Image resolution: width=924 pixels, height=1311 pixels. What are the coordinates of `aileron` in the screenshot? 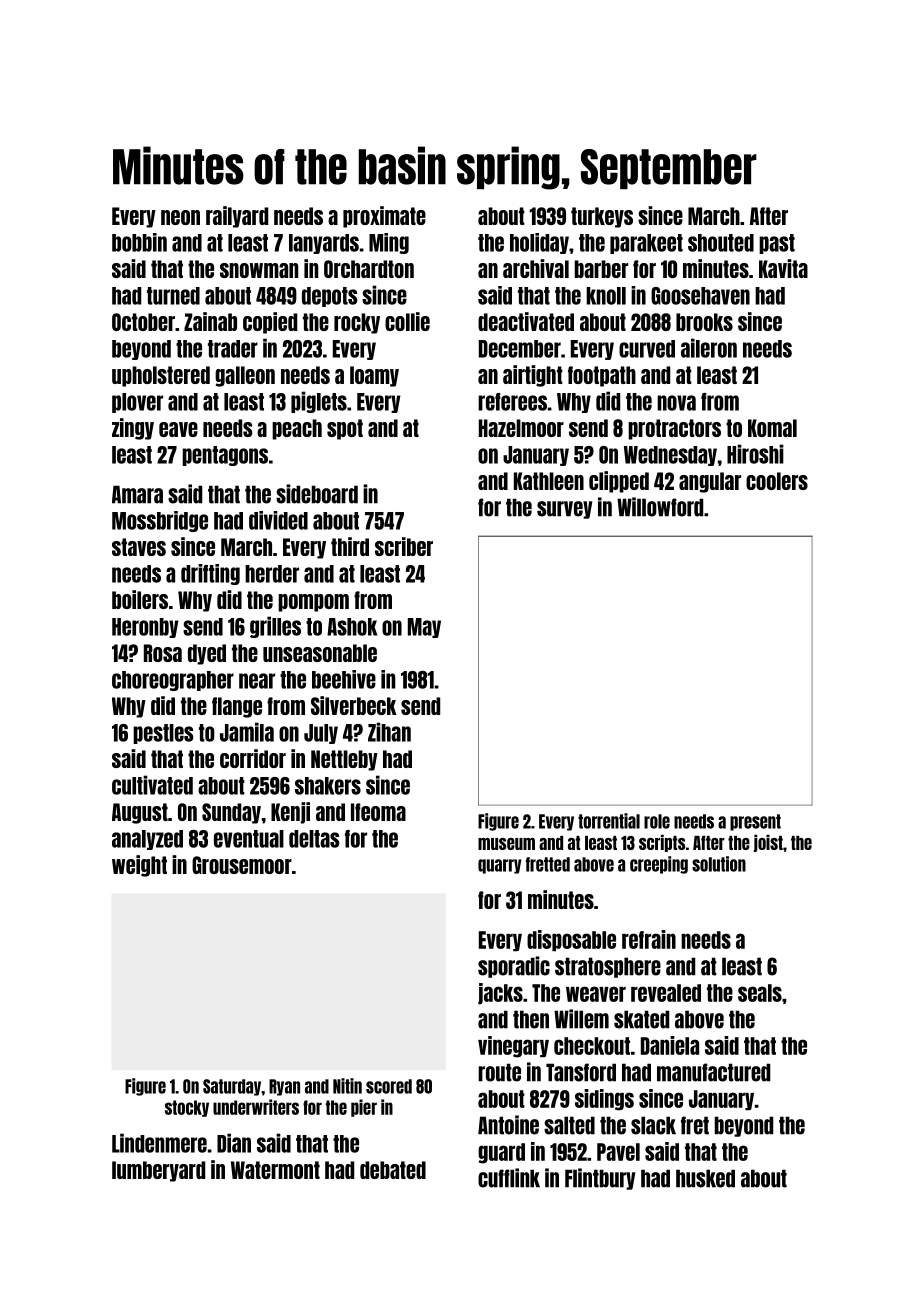 It's located at (709, 348).
